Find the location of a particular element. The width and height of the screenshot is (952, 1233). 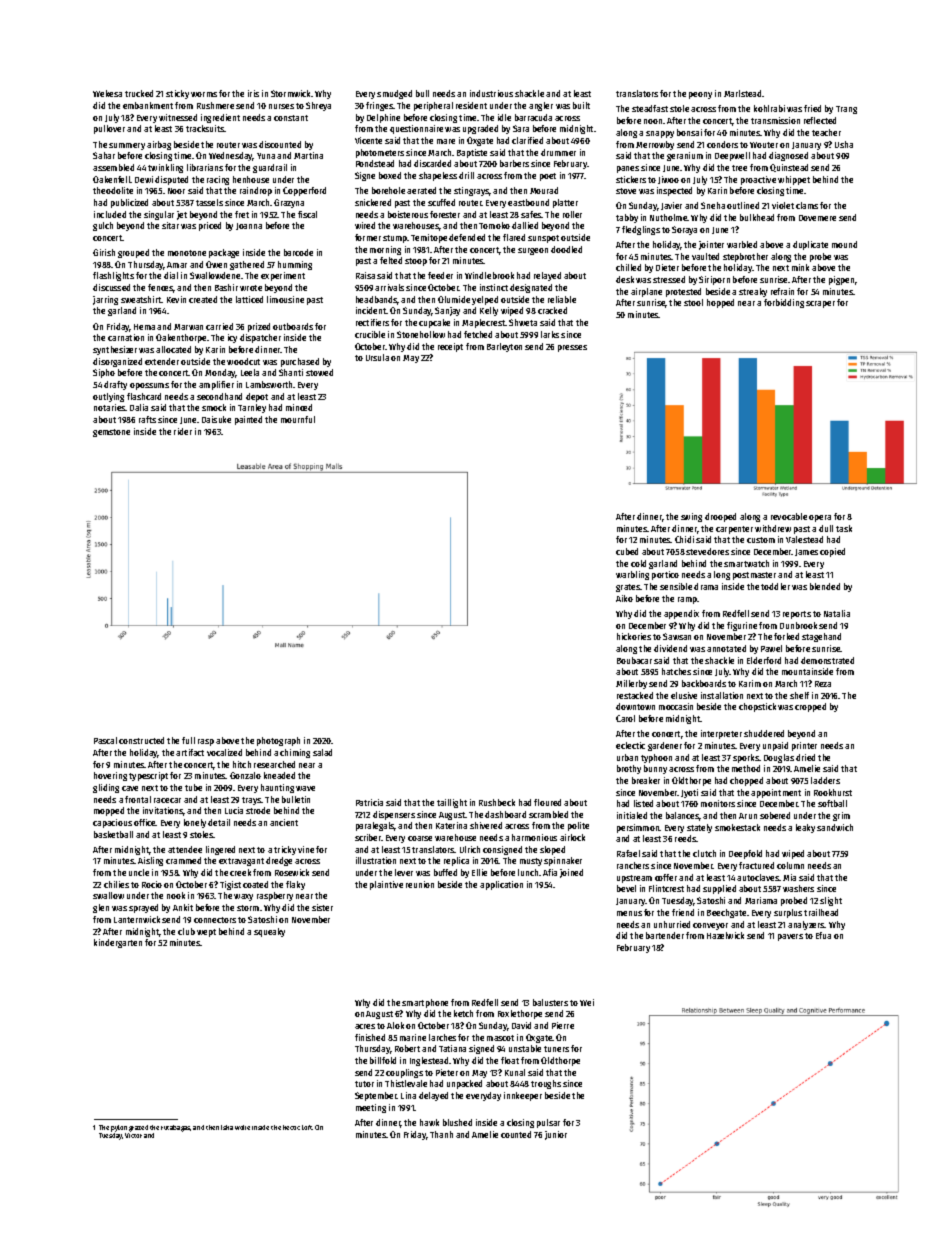

priced is located at coordinates (210, 226).
